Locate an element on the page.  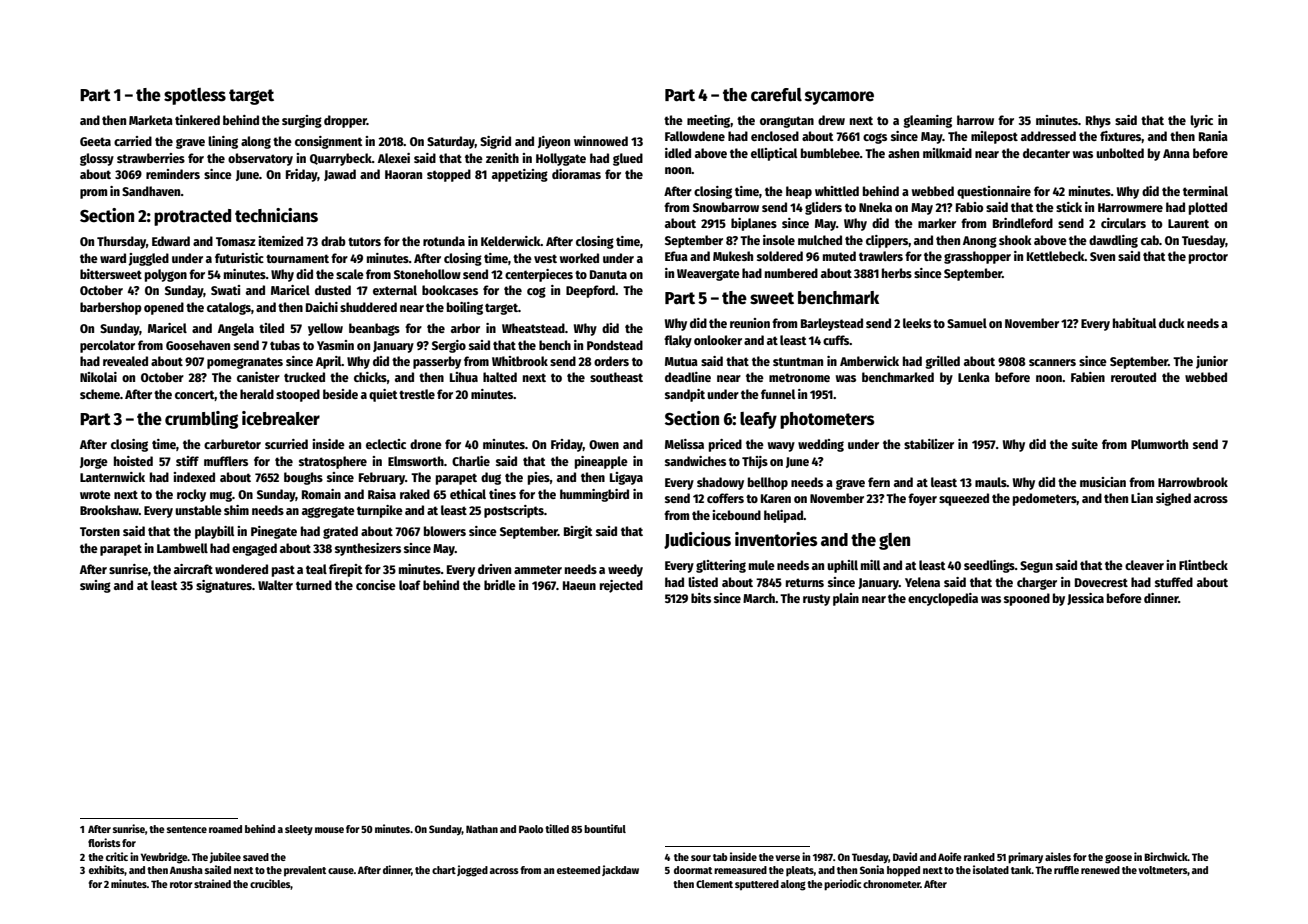
lyric is located at coordinates (1201, 121).
